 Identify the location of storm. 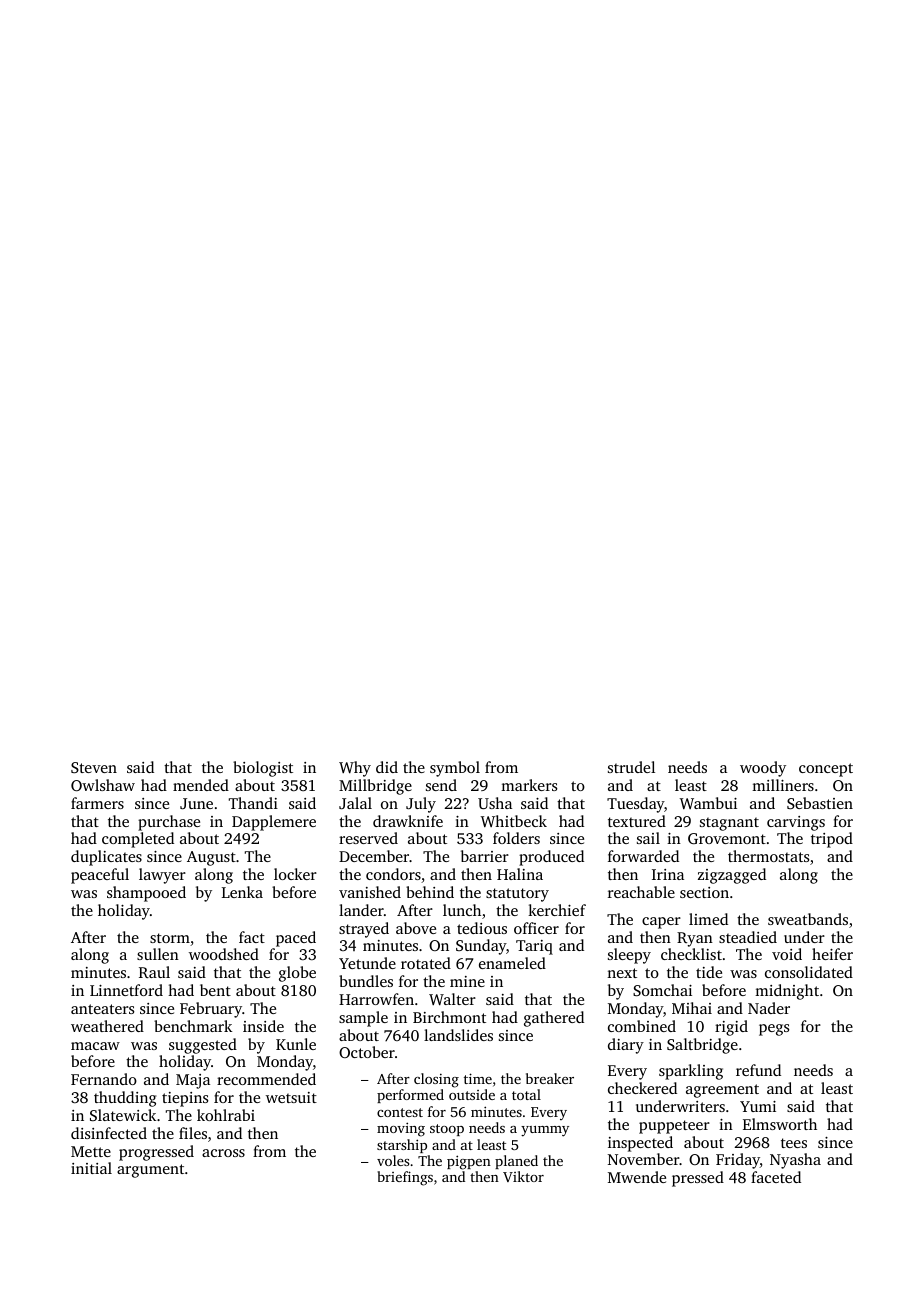
(170, 938).
